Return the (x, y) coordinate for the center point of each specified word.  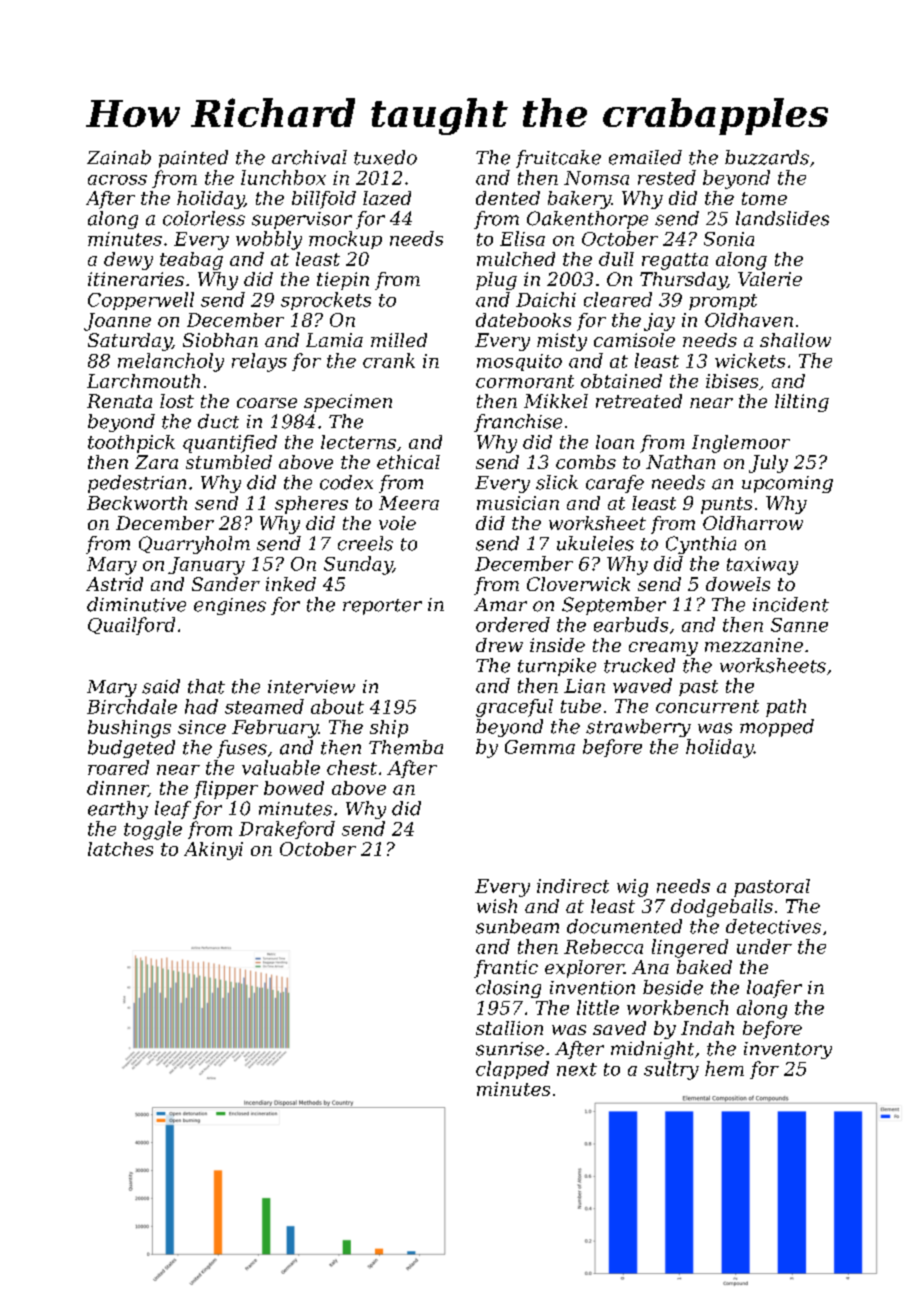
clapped (512, 1070)
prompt (723, 302)
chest (352, 767)
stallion (509, 1028)
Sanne (799, 625)
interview (311, 687)
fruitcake (558, 159)
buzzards (767, 157)
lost (177, 401)
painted (193, 159)
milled (399, 340)
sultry (671, 1070)
